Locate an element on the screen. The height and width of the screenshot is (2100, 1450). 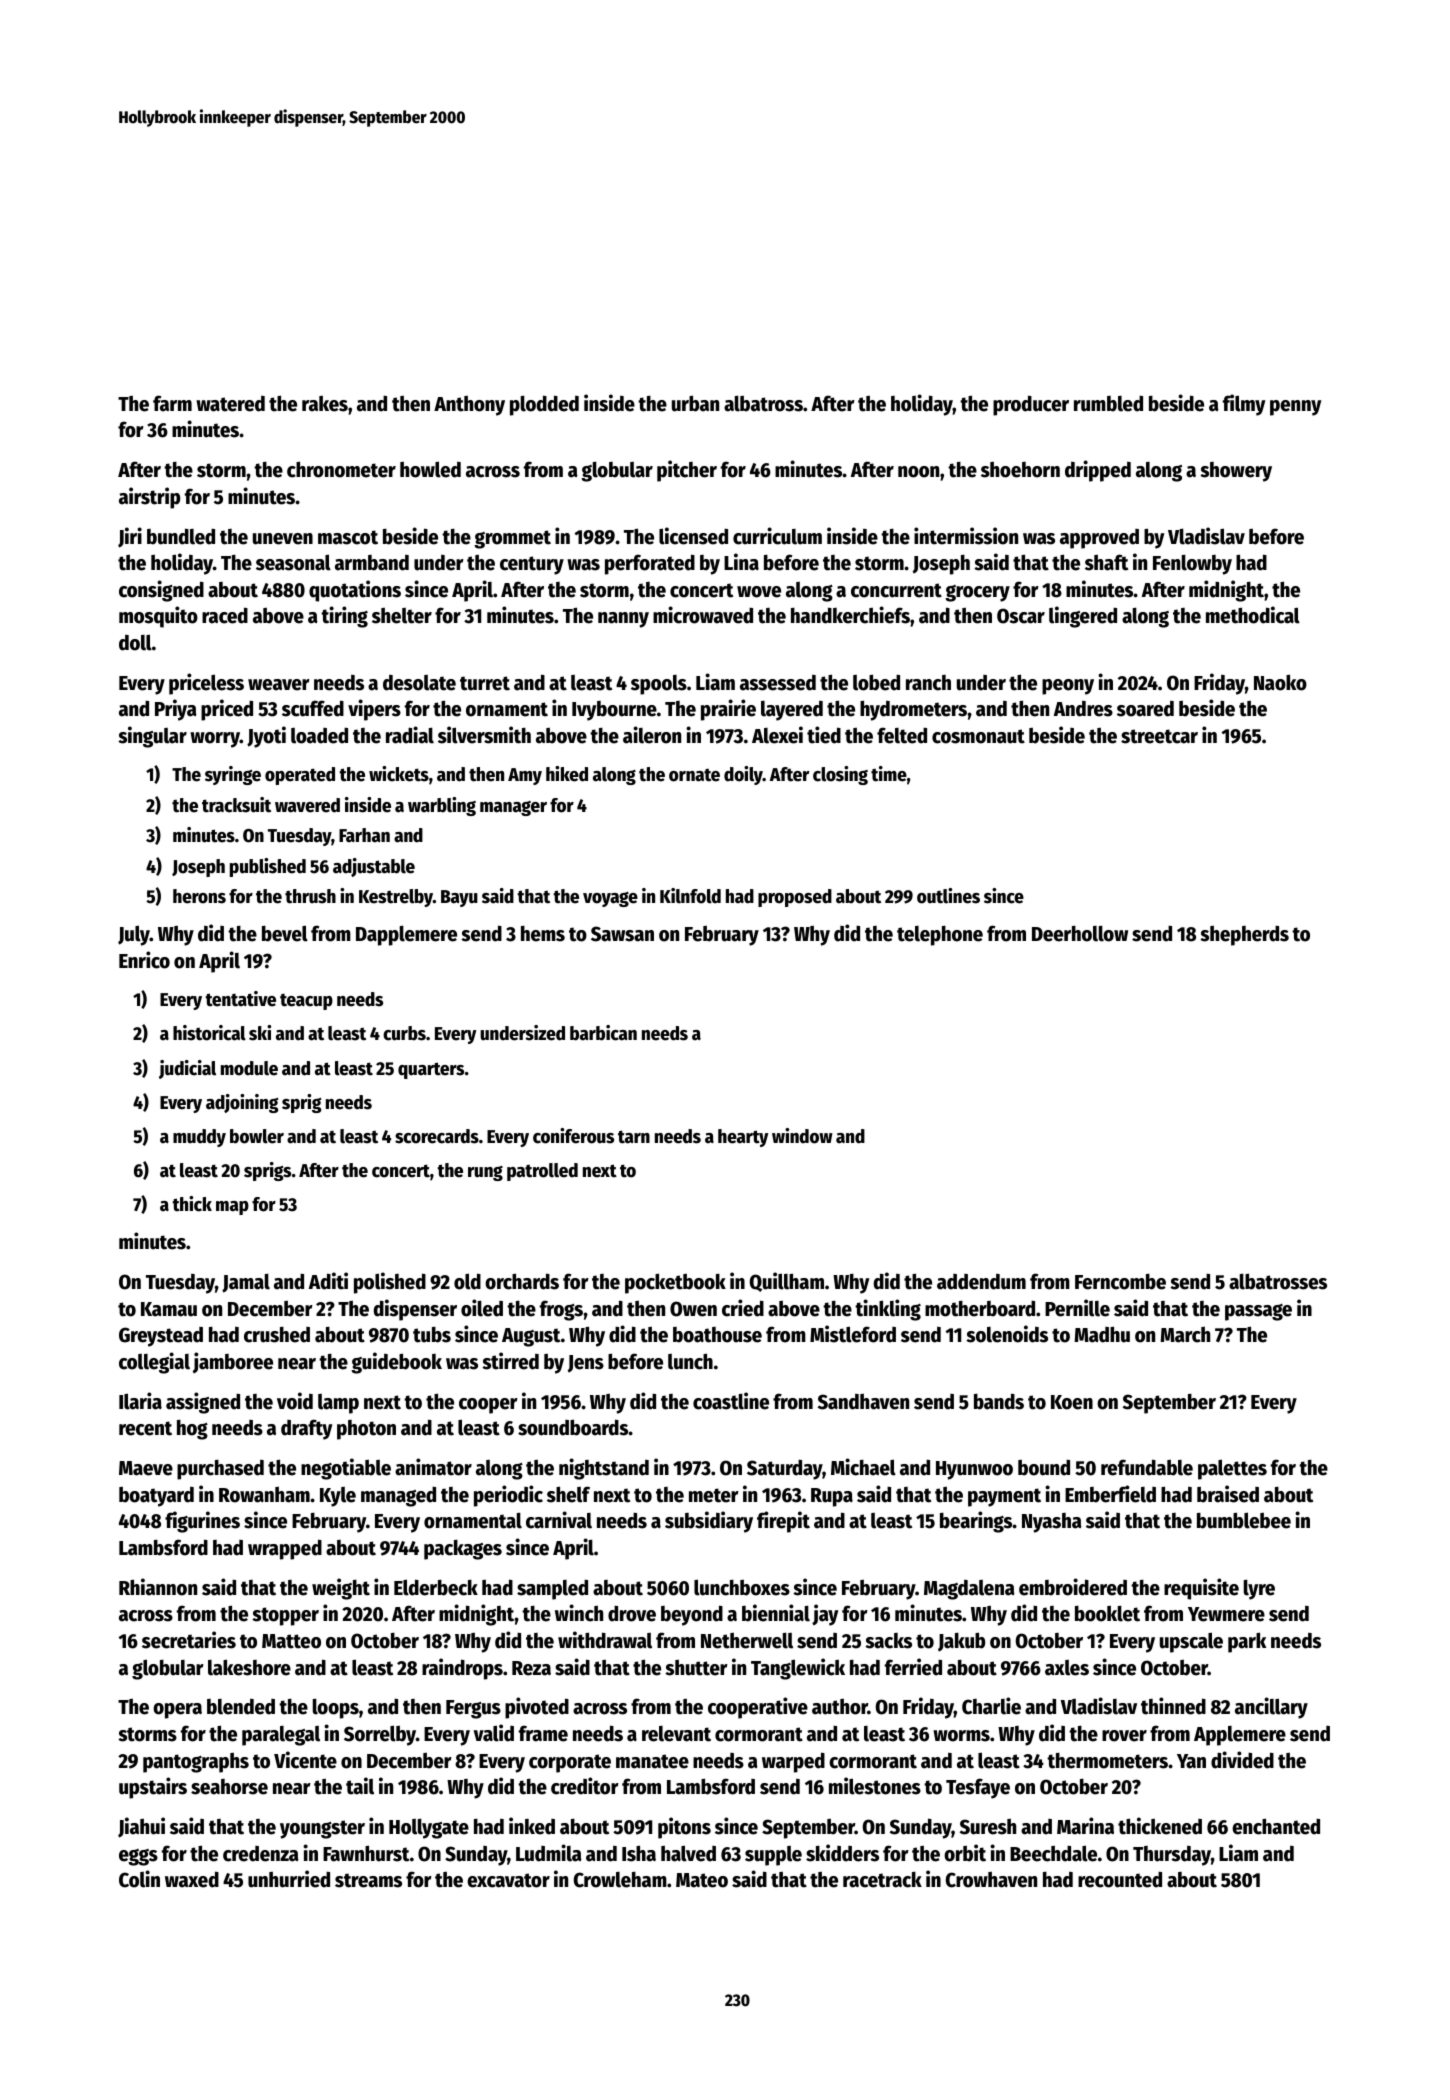
Madhu is located at coordinates (1102, 1334).
